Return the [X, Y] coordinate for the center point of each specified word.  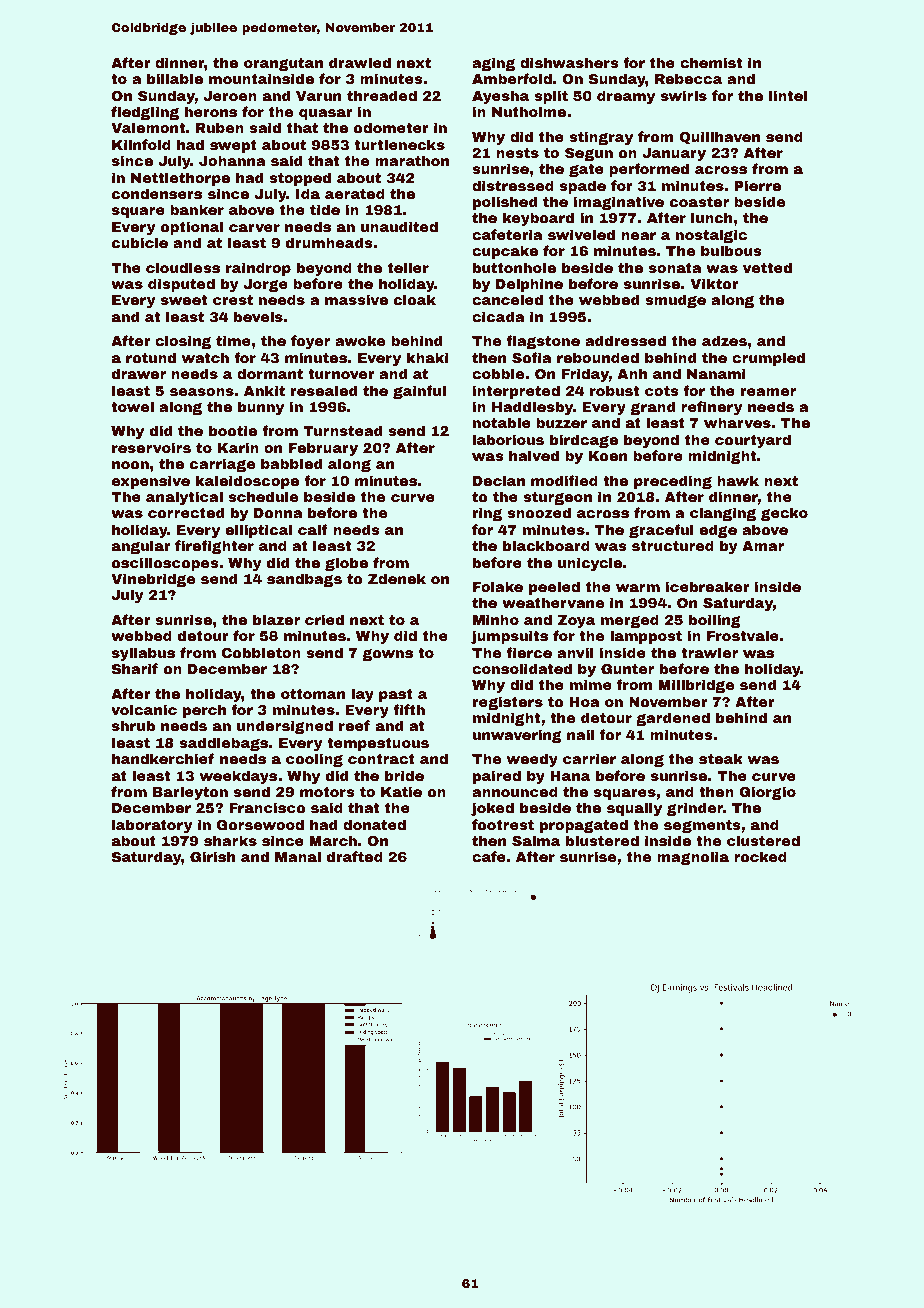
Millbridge [696, 686]
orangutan [283, 64]
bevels [258, 316]
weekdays [238, 777]
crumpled [768, 359]
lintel [788, 95]
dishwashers [569, 62]
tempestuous [378, 744]
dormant [270, 373]
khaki [428, 357]
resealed [324, 390]
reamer [768, 392]
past [396, 695]
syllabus [143, 654]
